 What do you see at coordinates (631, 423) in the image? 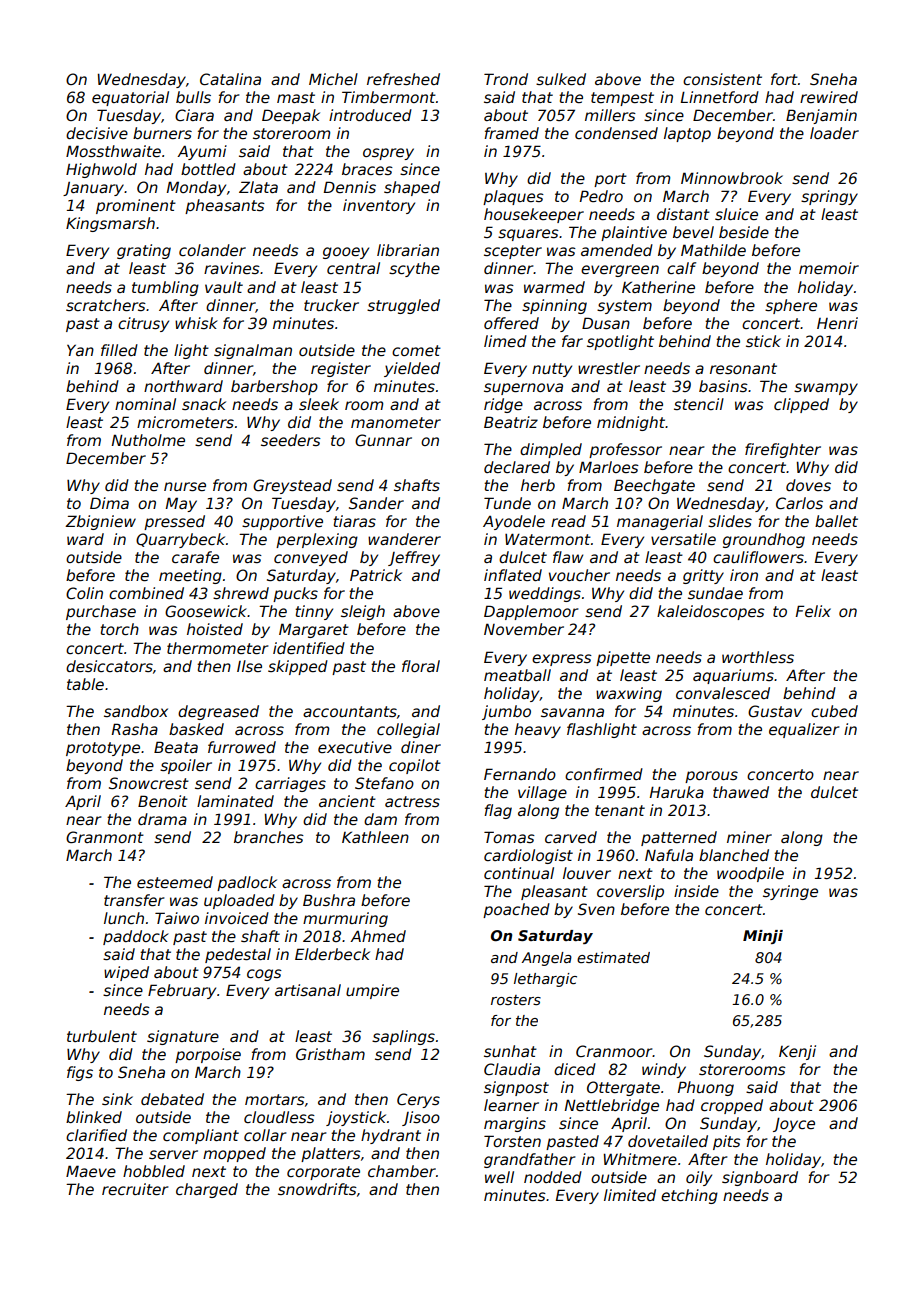
I see `midnight` at bounding box center [631, 423].
